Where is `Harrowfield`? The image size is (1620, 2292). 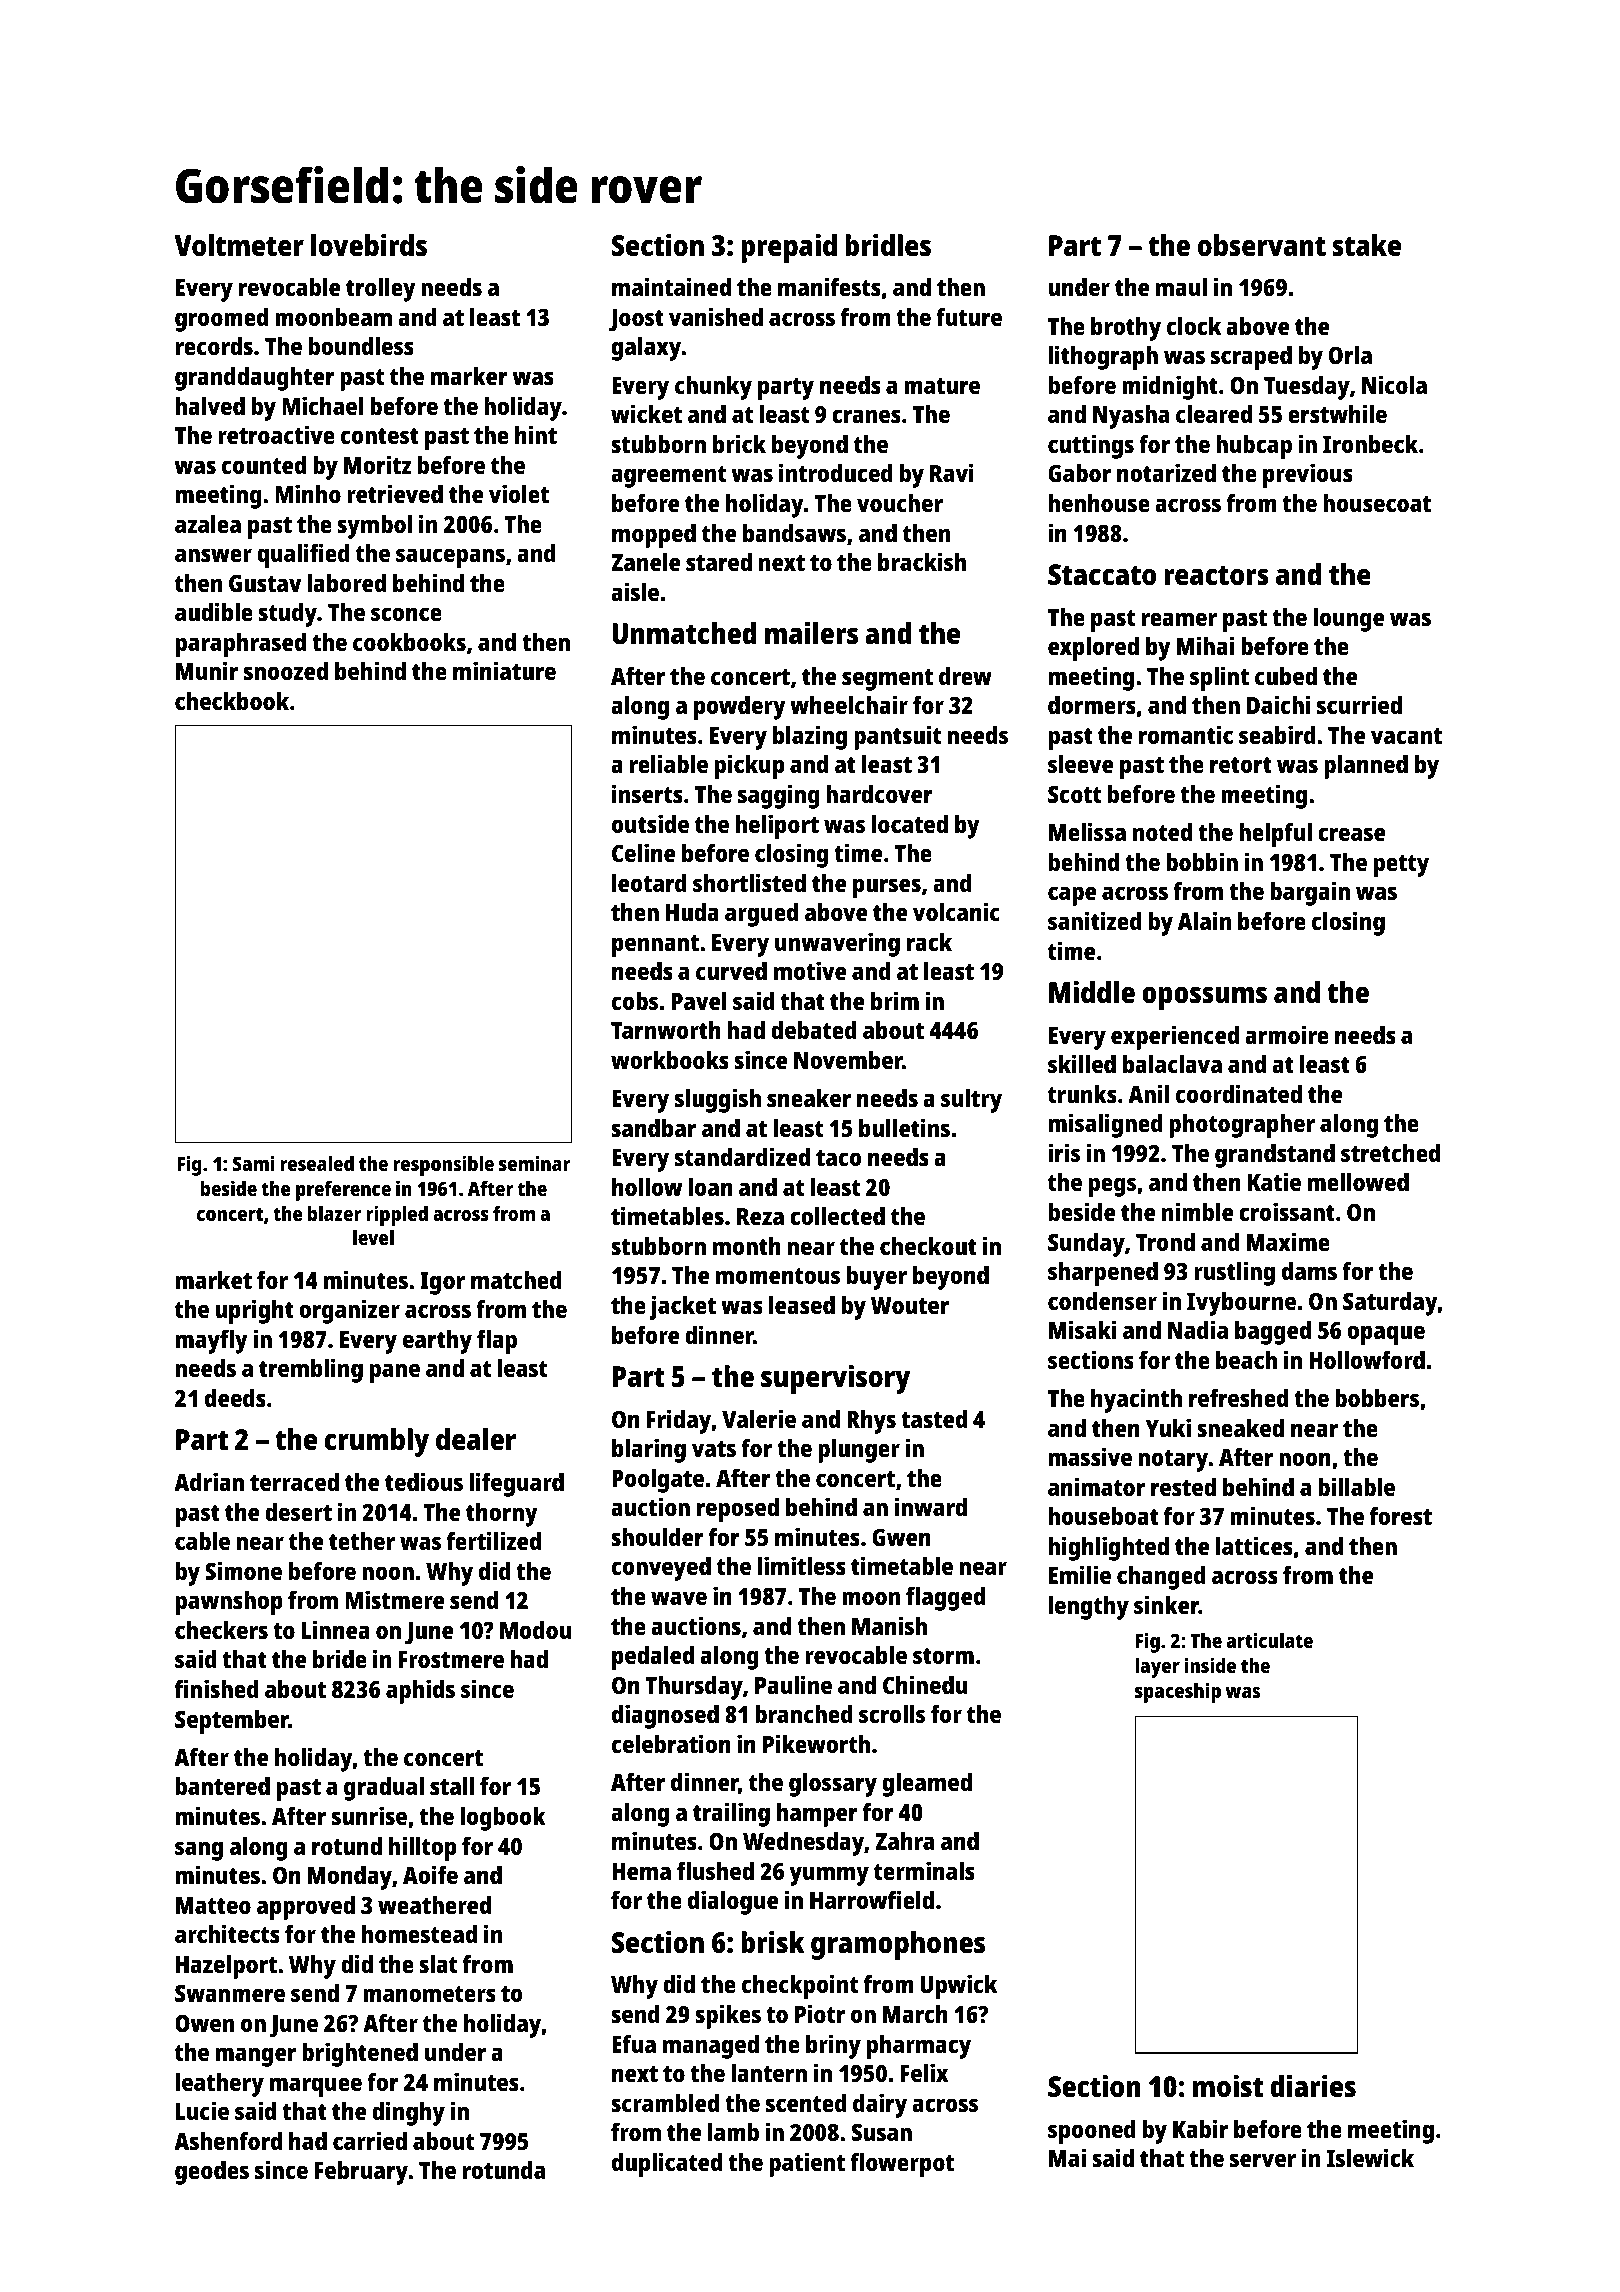 Harrowfield is located at coordinates (872, 1899).
